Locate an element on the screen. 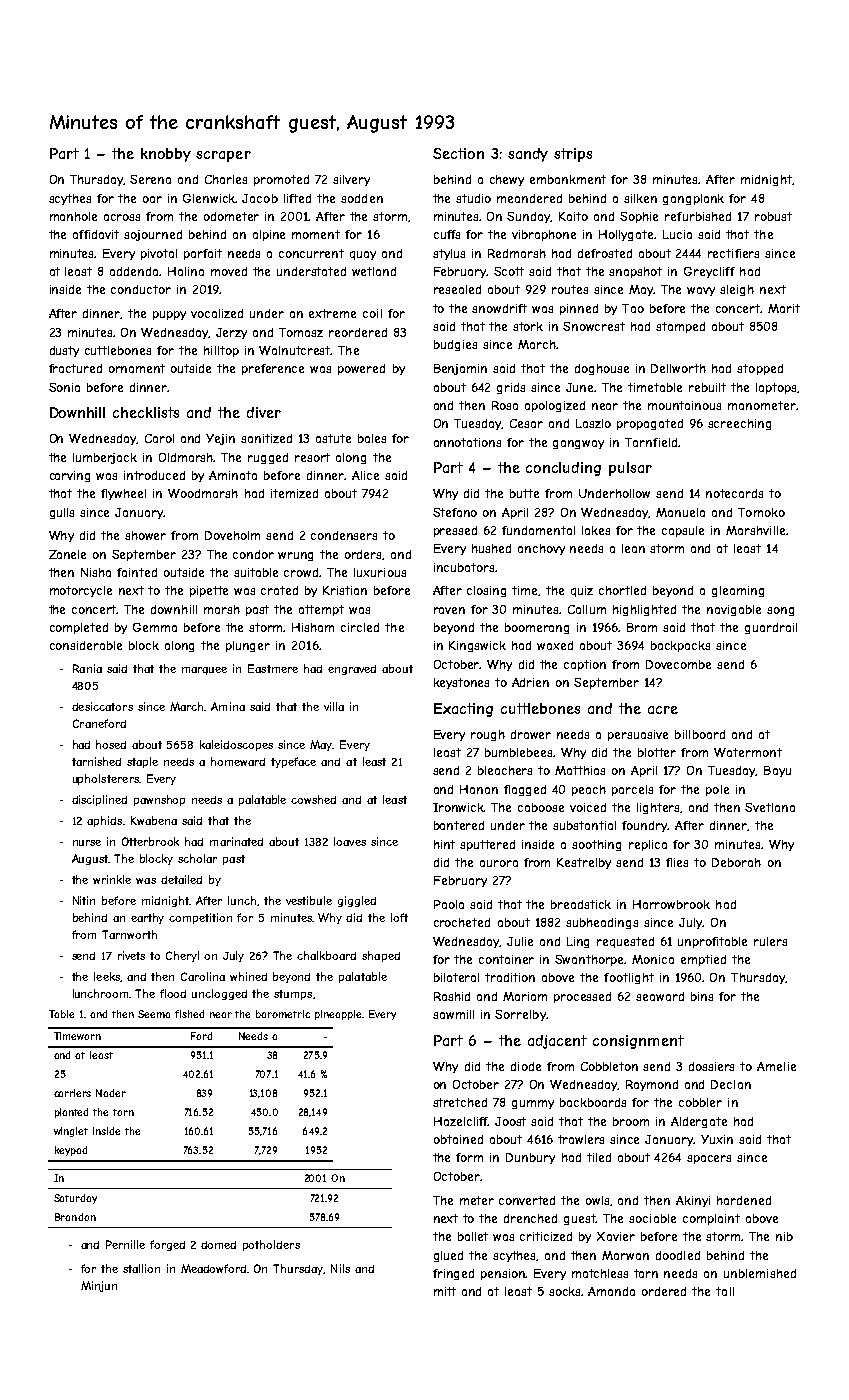 This screenshot has height=1400, width=849. Amanda is located at coordinates (611, 1291).
